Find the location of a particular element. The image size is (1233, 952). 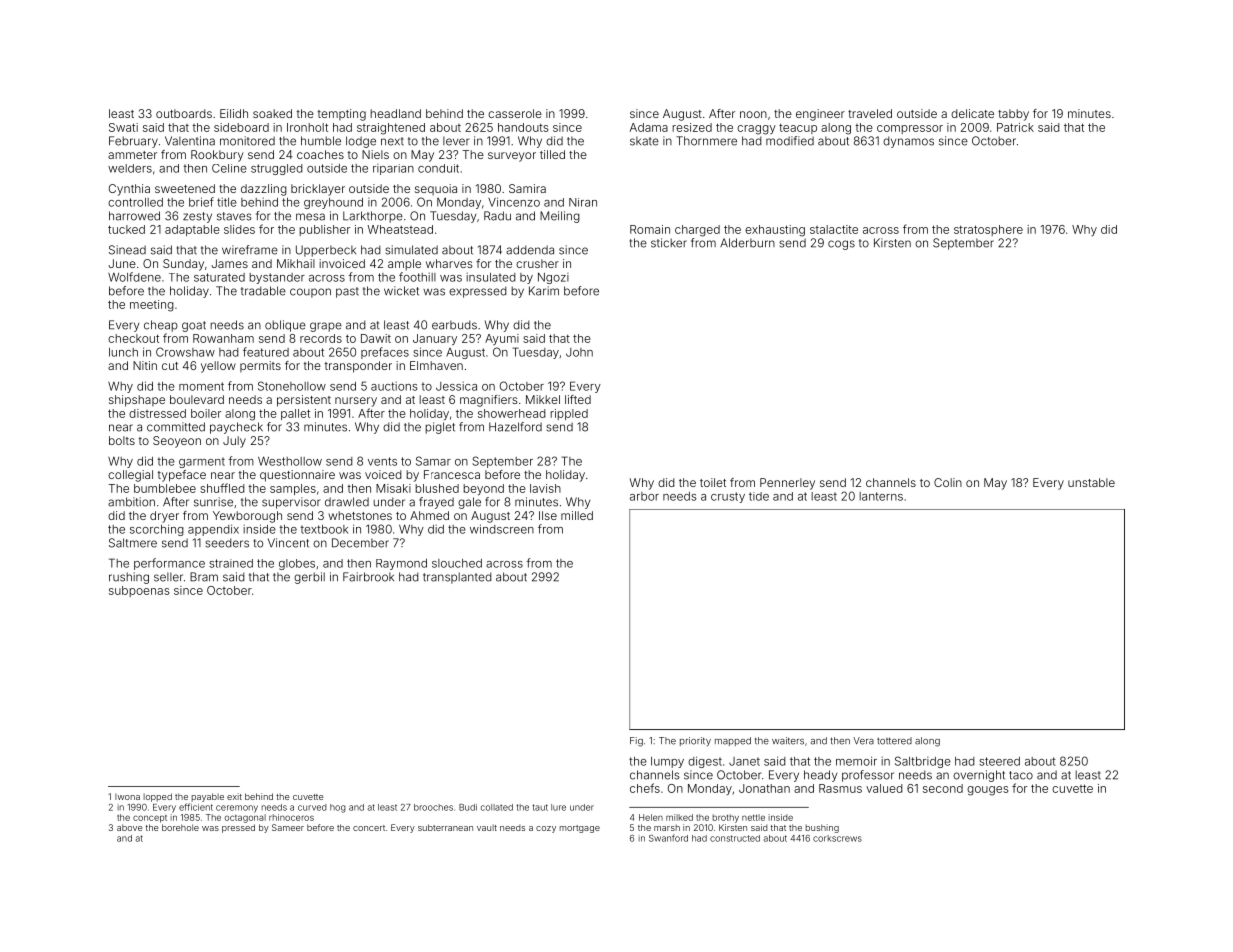

traveled is located at coordinates (870, 113).
